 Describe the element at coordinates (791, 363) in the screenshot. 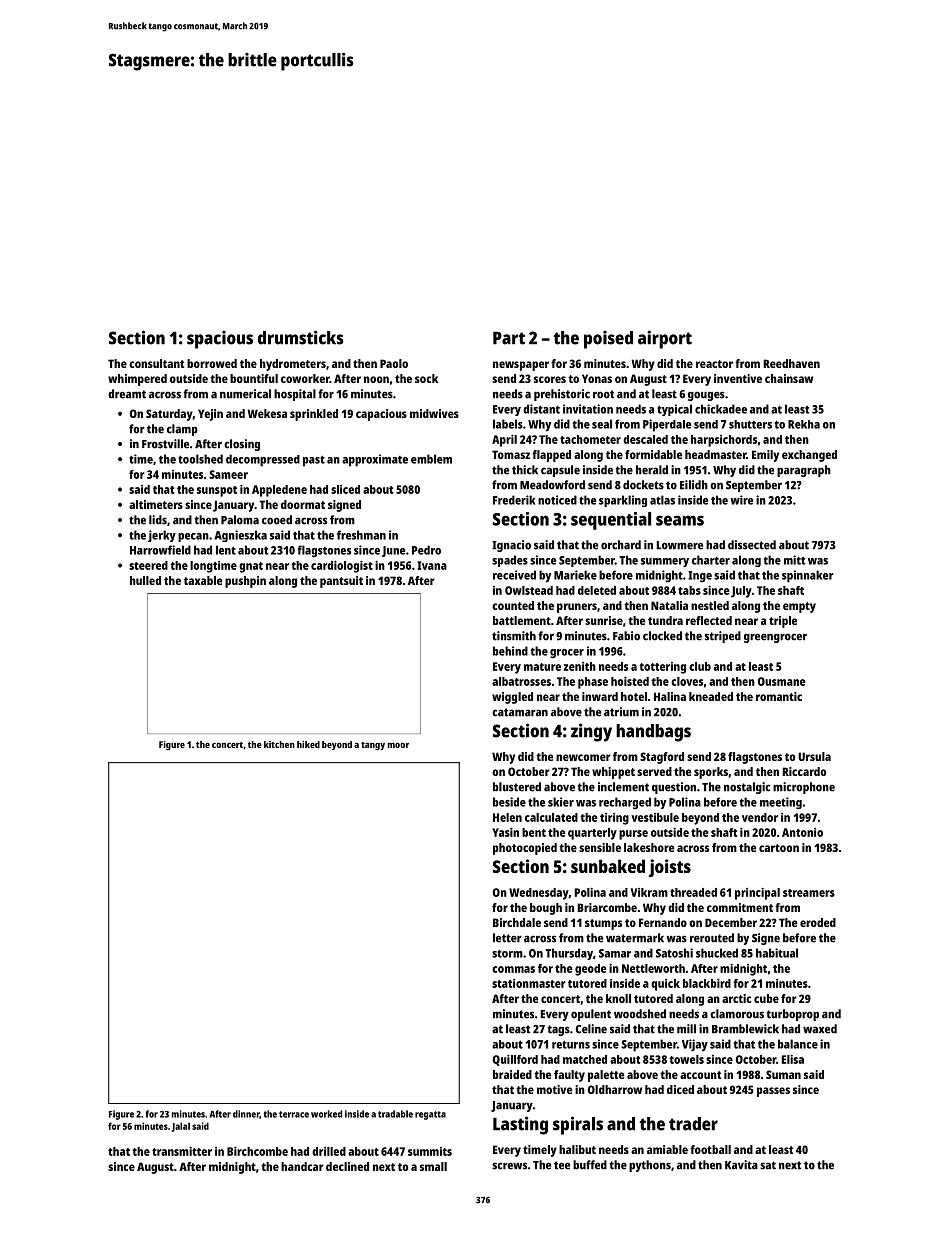

I see `Reedhaven` at that location.
